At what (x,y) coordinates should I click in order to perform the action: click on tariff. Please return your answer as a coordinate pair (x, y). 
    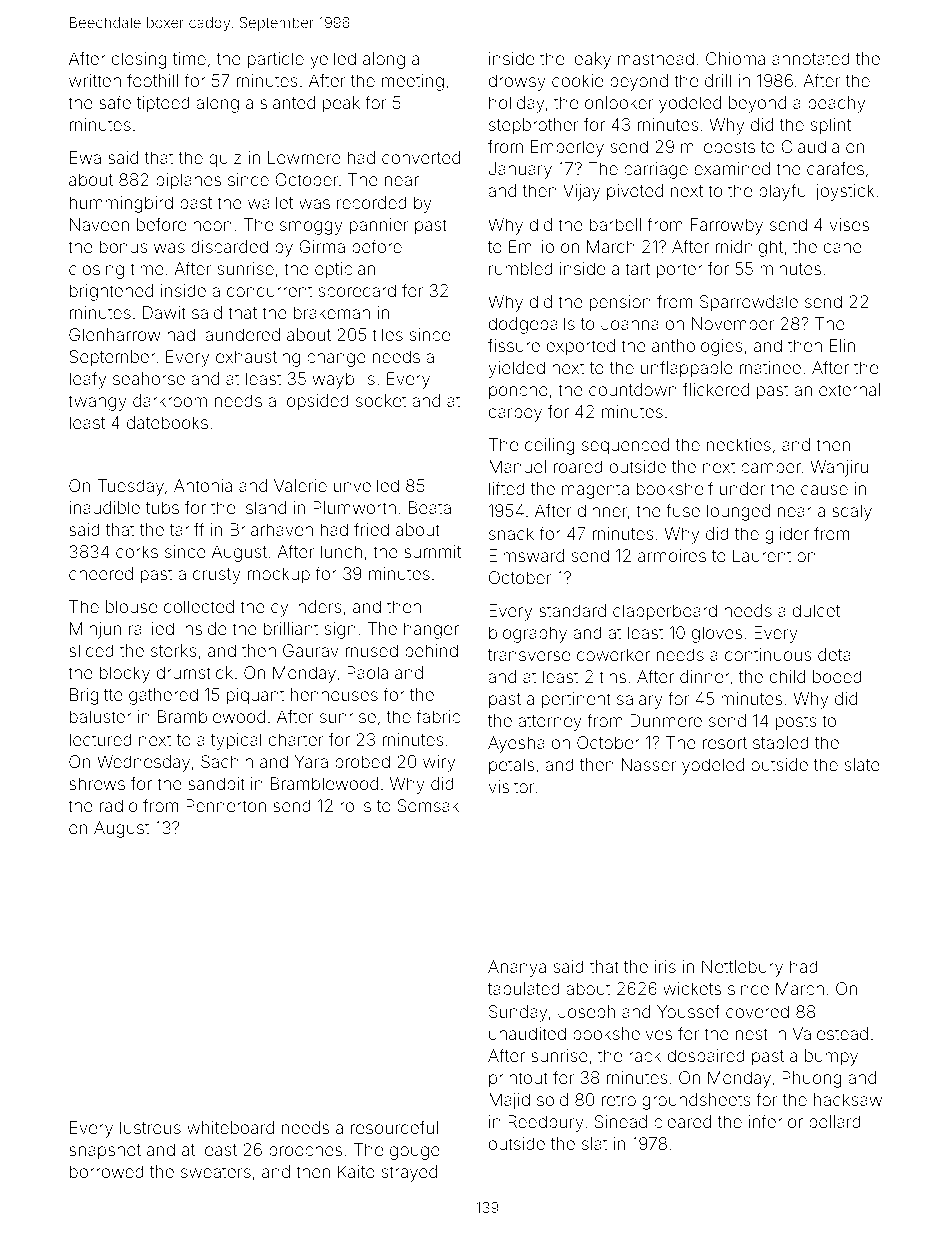
    Looking at the image, I should click on (187, 529).
